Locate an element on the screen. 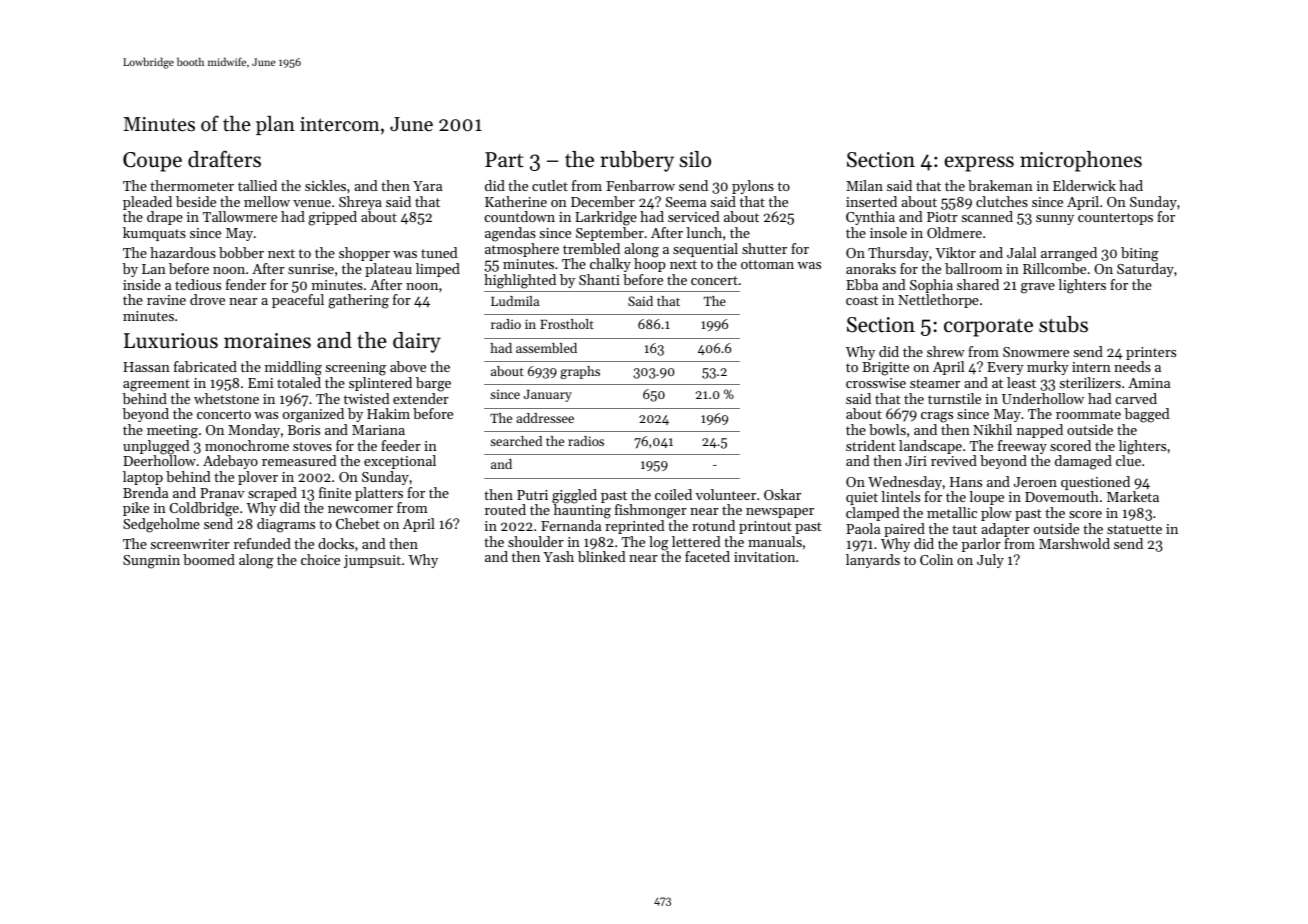 This screenshot has height=924, width=1308. laptop is located at coordinates (143, 478).
